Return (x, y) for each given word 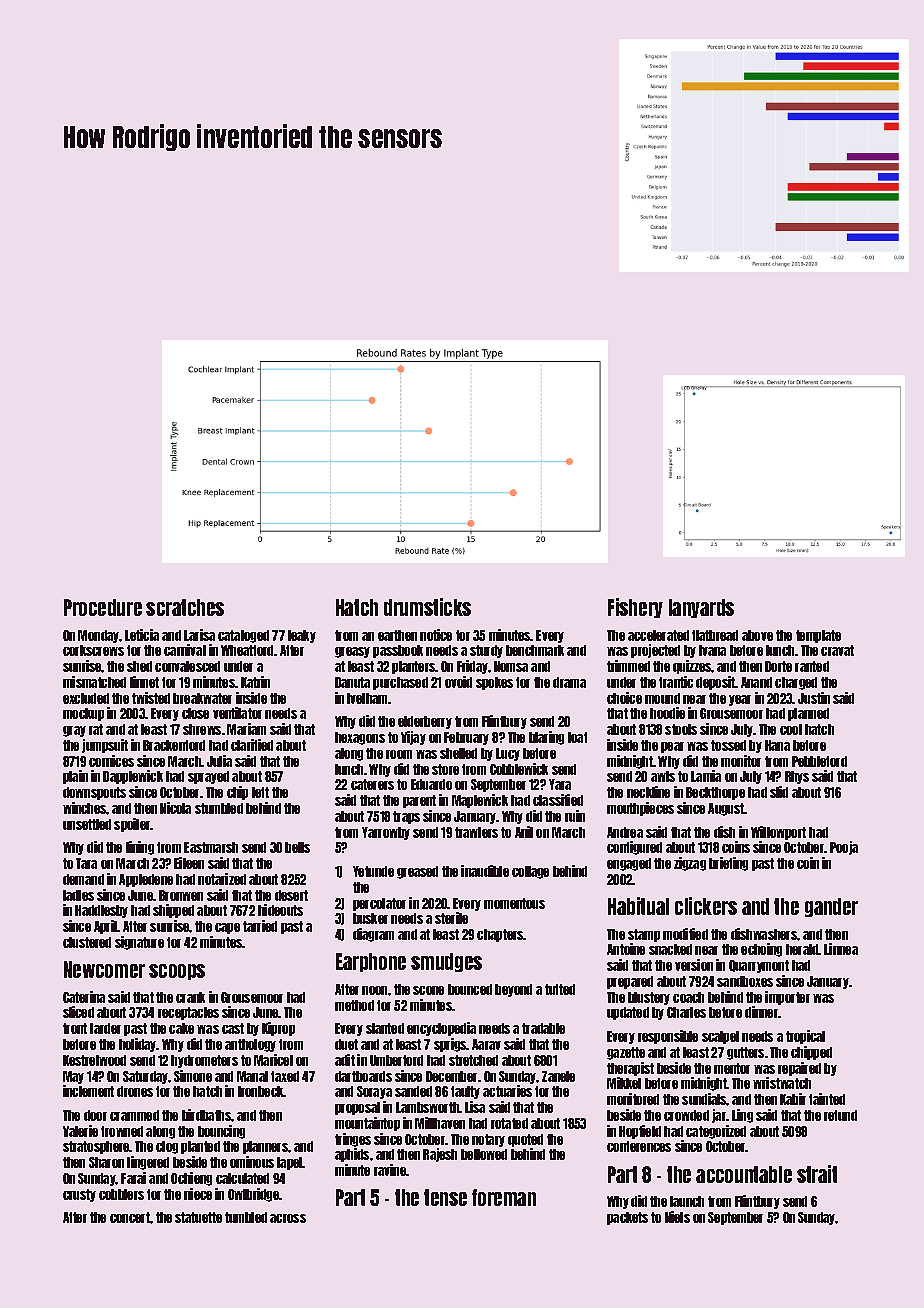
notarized (222, 879)
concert (130, 1217)
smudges (446, 962)
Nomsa (511, 666)
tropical (805, 1037)
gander (831, 907)
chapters (500, 935)
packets (627, 1218)
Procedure (103, 607)
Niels (677, 1217)
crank (190, 997)
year (740, 700)
